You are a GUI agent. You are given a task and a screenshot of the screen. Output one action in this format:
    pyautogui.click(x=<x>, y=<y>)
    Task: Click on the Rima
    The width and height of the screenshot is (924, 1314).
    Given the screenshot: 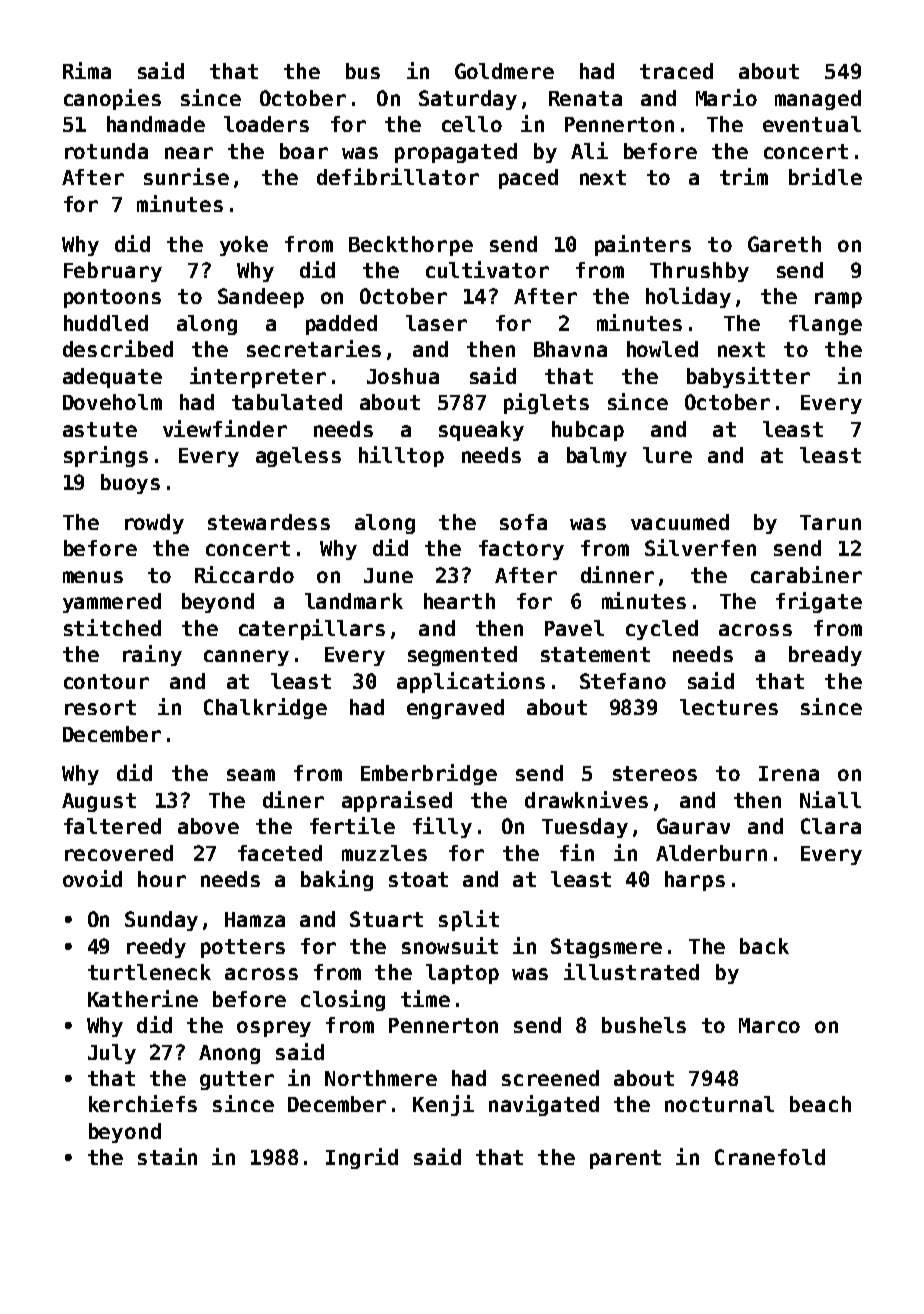 What is the action you would take?
    pyautogui.click(x=87, y=70)
